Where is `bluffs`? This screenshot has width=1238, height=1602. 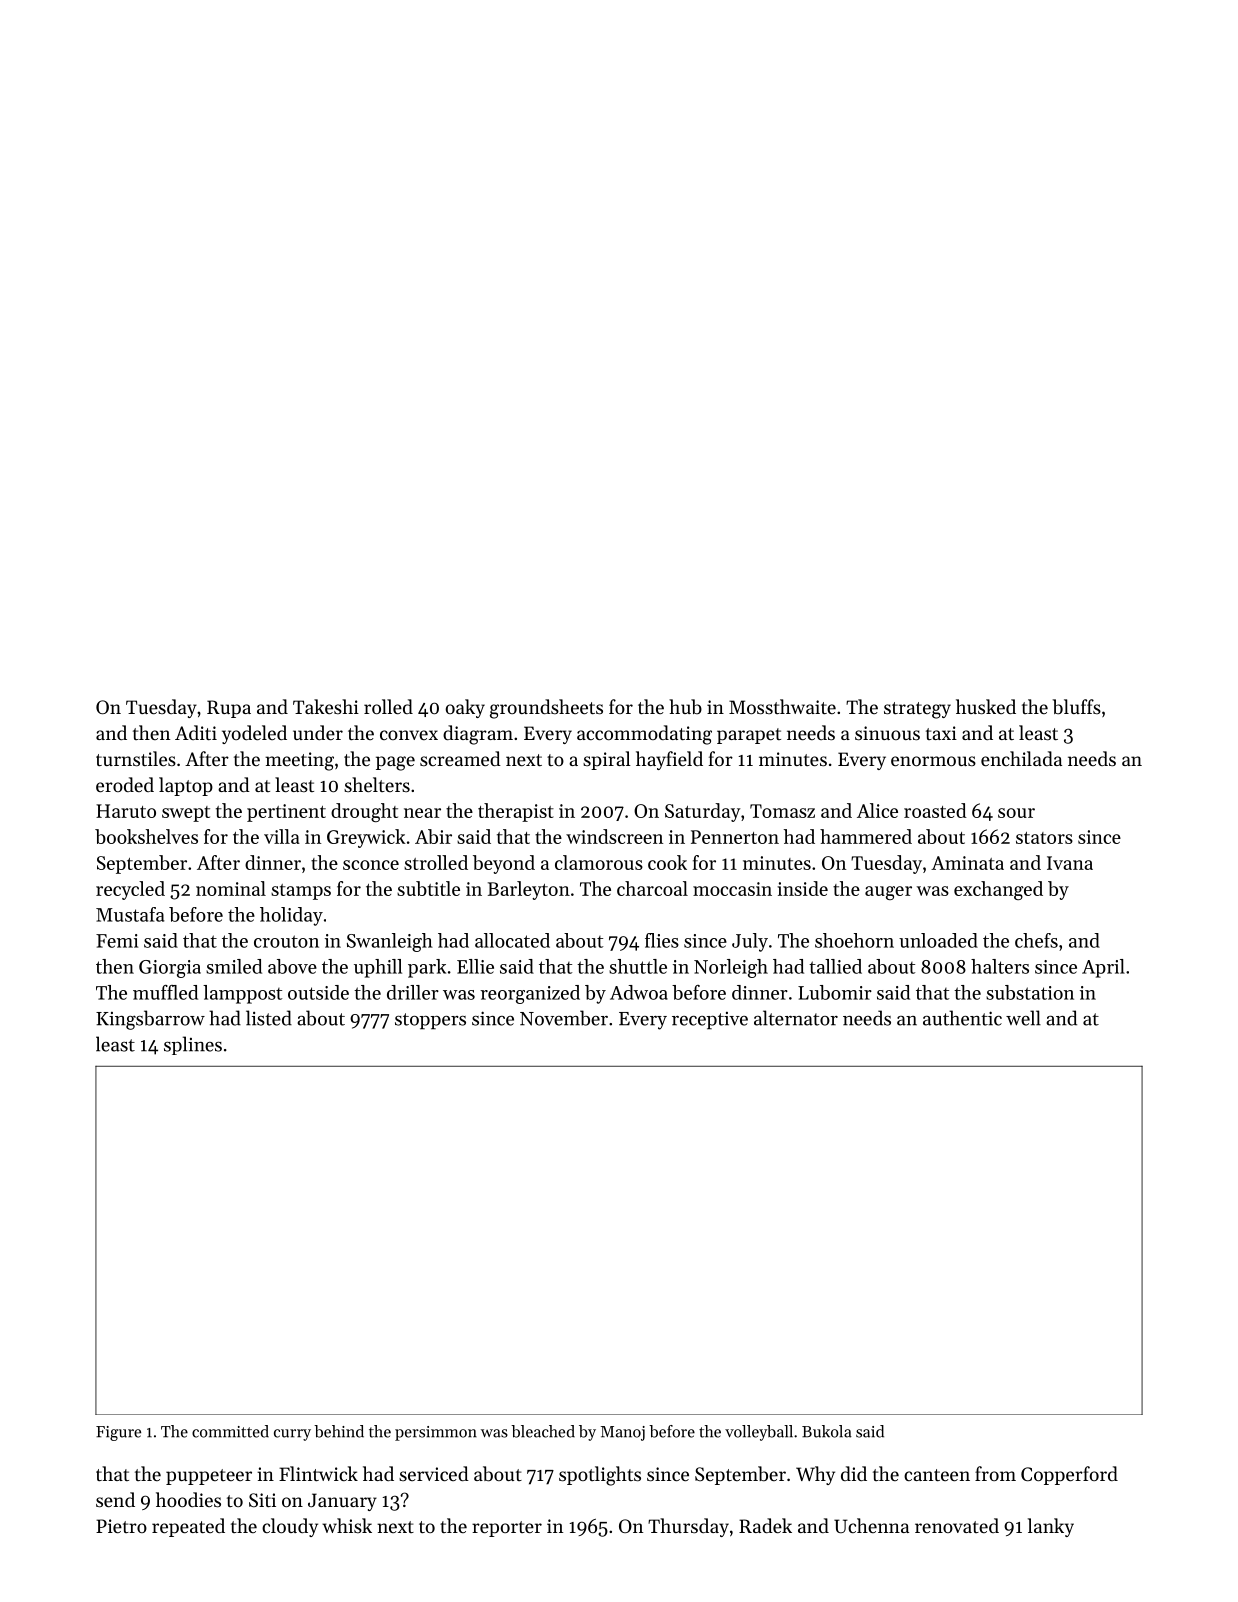 bluffs is located at coordinates (1077, 707).
